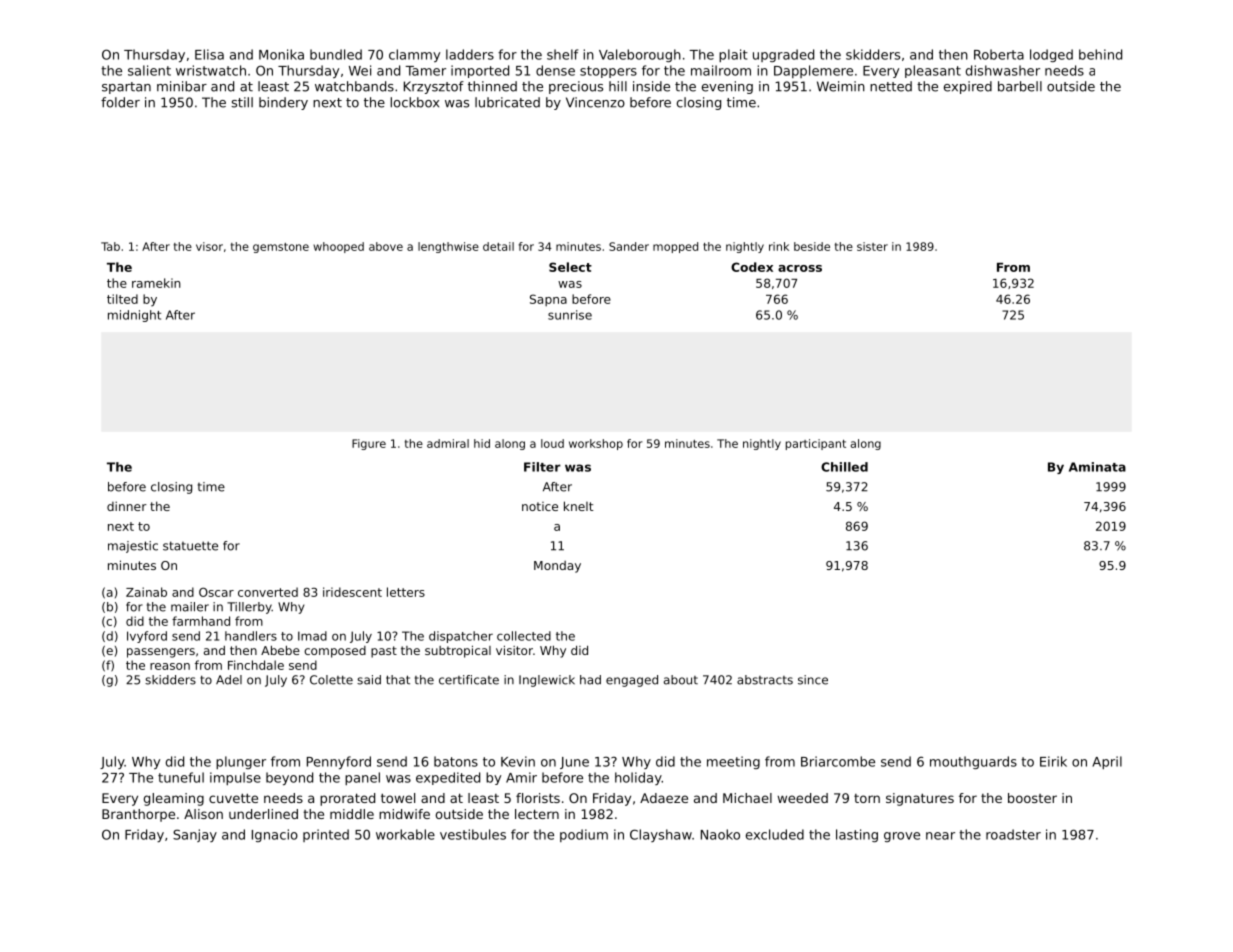  What do you see at coordinates (507, 102) in the screenshot?
I see `lubricated` at bounding box center [507, 102].
